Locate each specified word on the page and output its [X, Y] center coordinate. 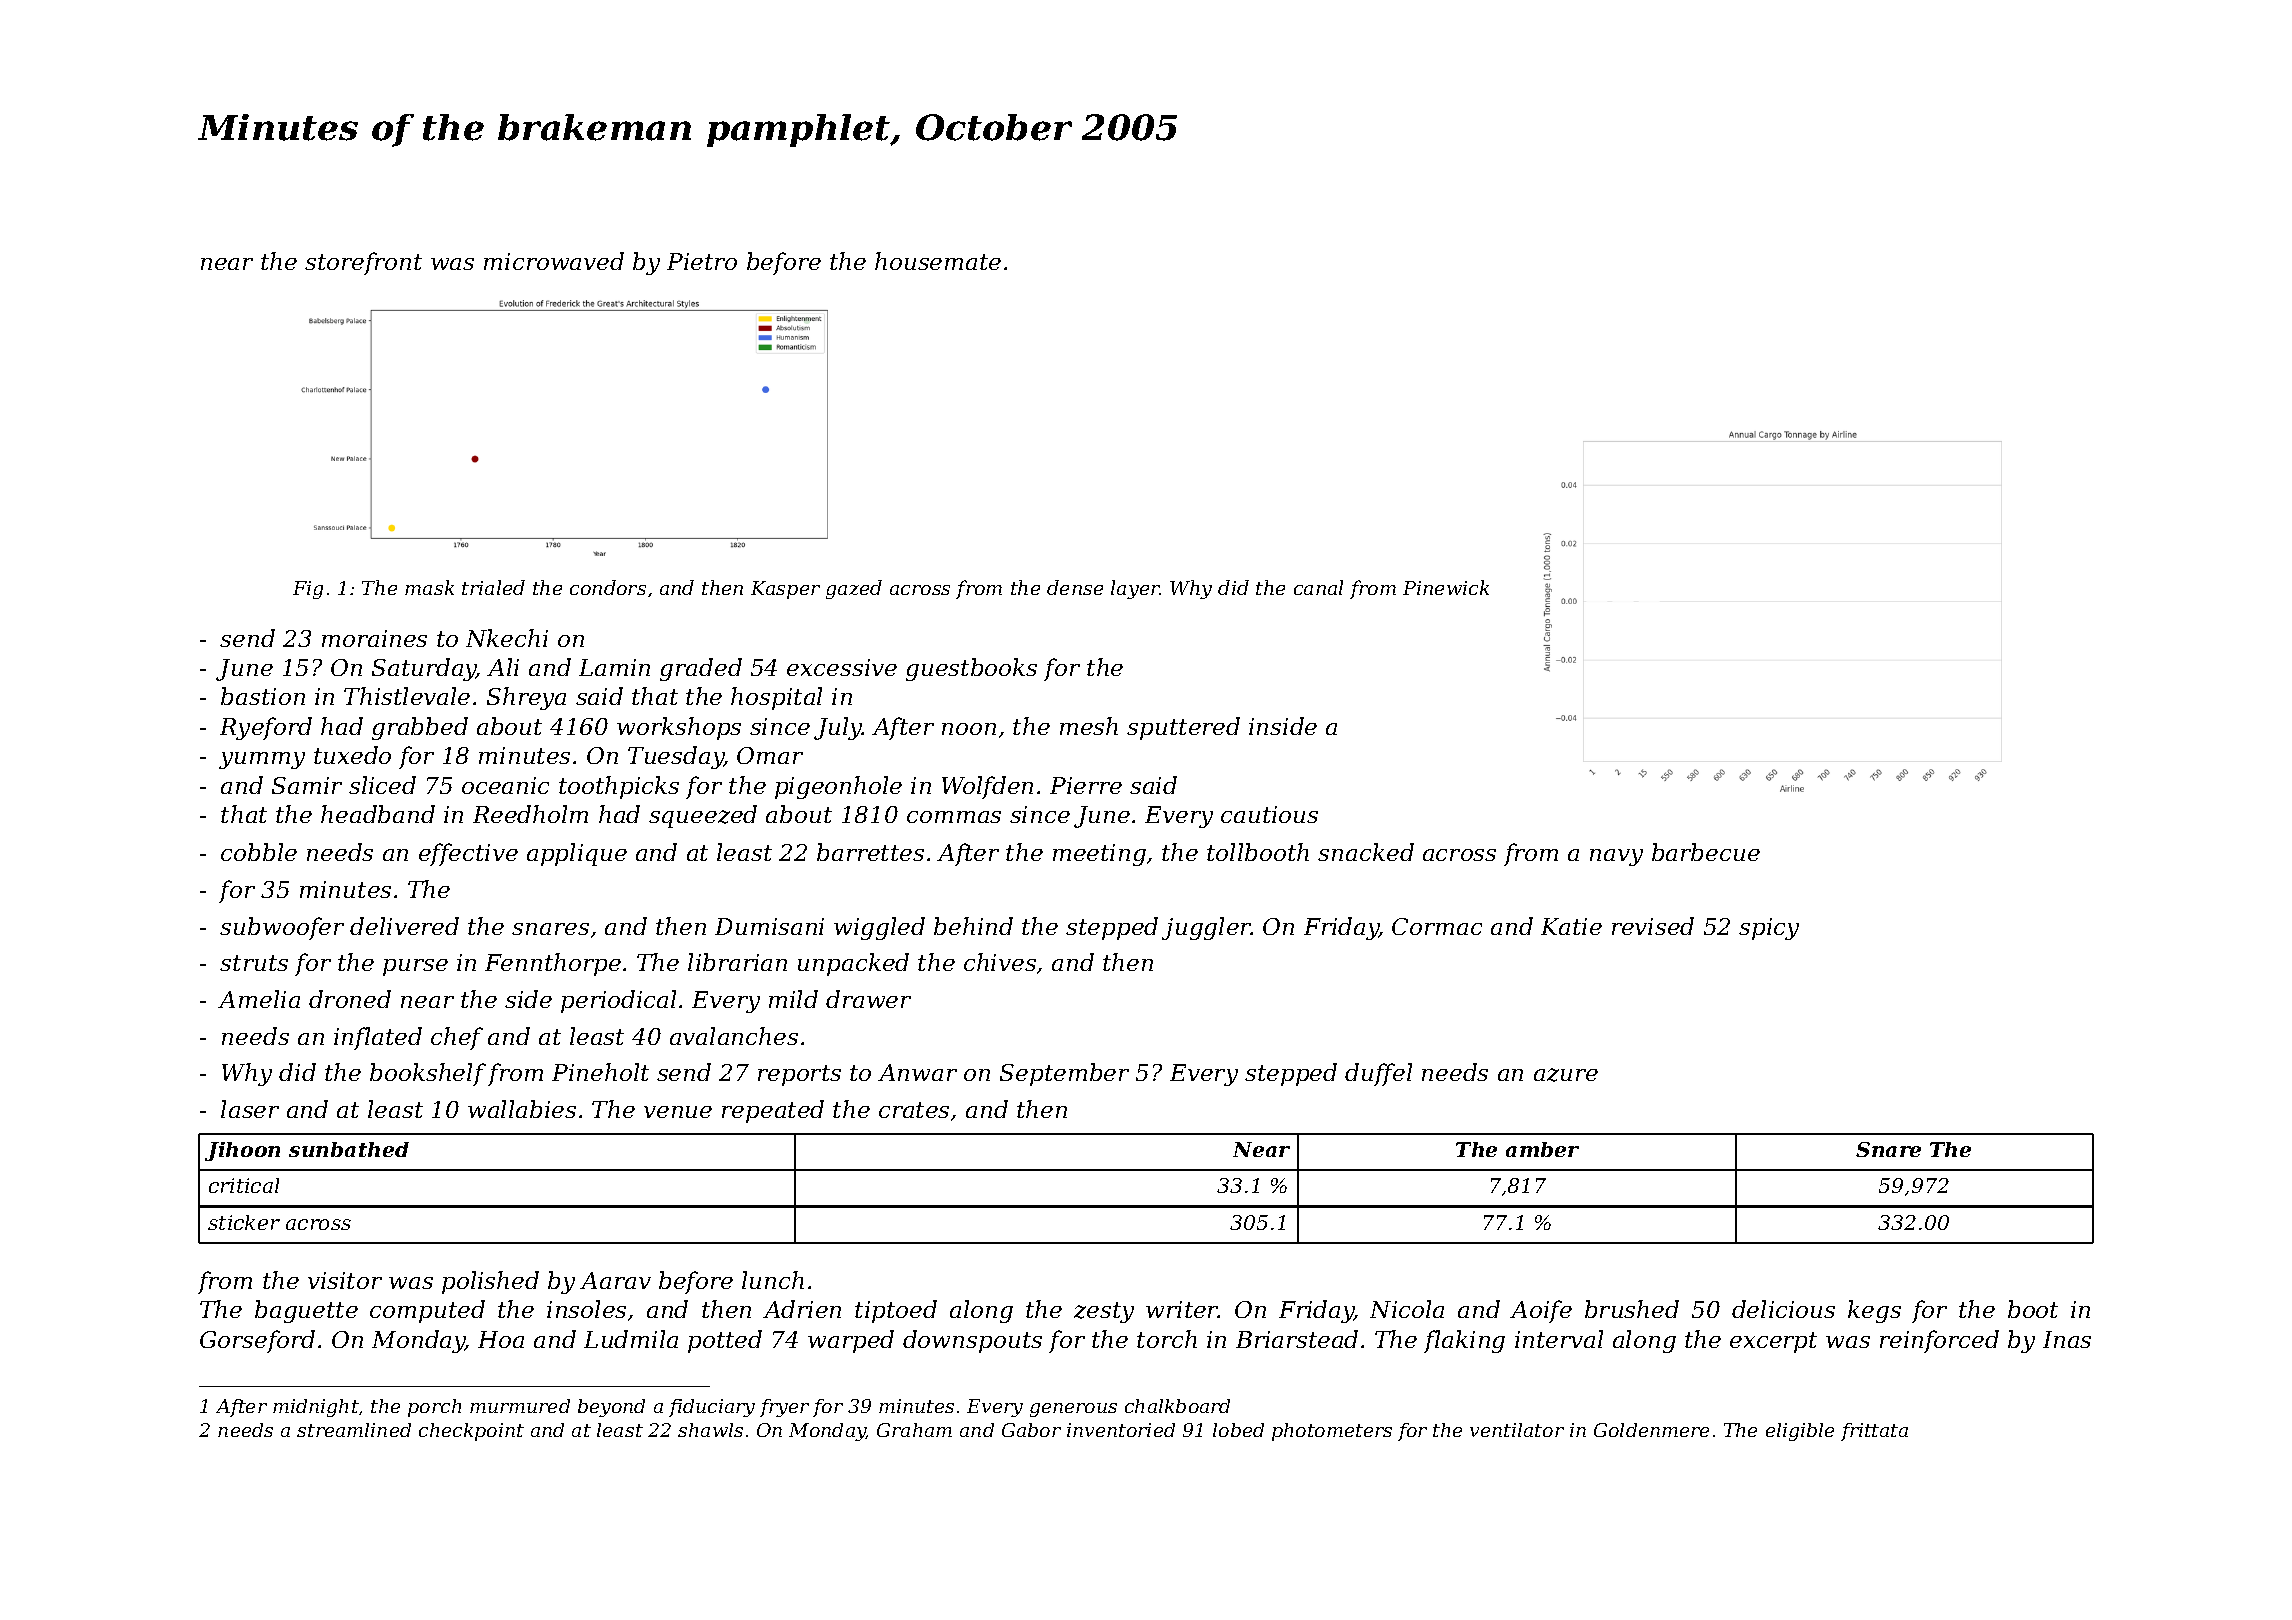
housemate [938, 261]
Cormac [1437, 926]
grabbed [420, 728]
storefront [363, 263]
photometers [1332, 1432]
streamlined [354, 1430]
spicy [1769, 929]
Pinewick [1446, 587]
